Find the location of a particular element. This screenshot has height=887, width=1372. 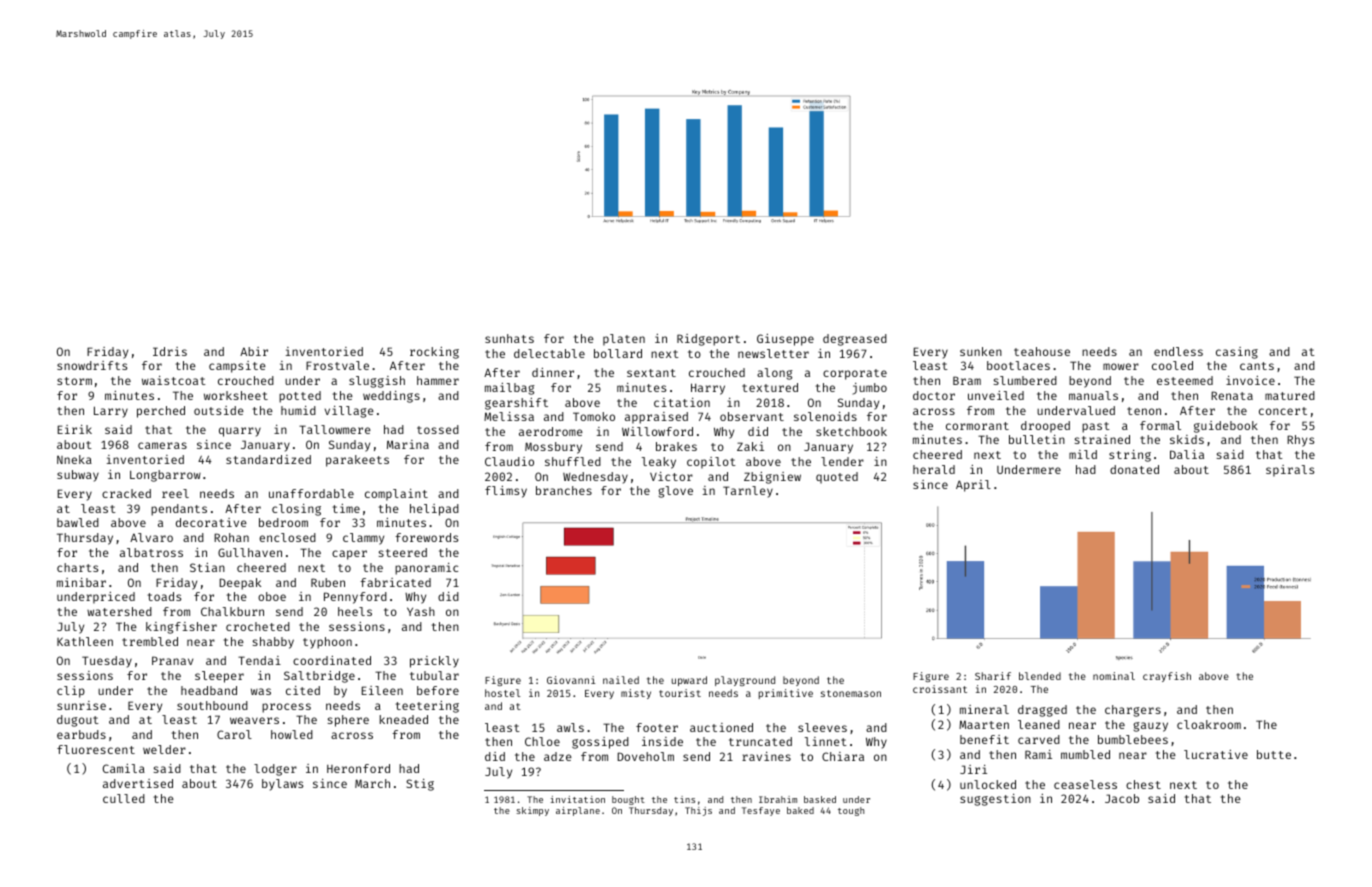

humid is located at coordinates (298, 410).
